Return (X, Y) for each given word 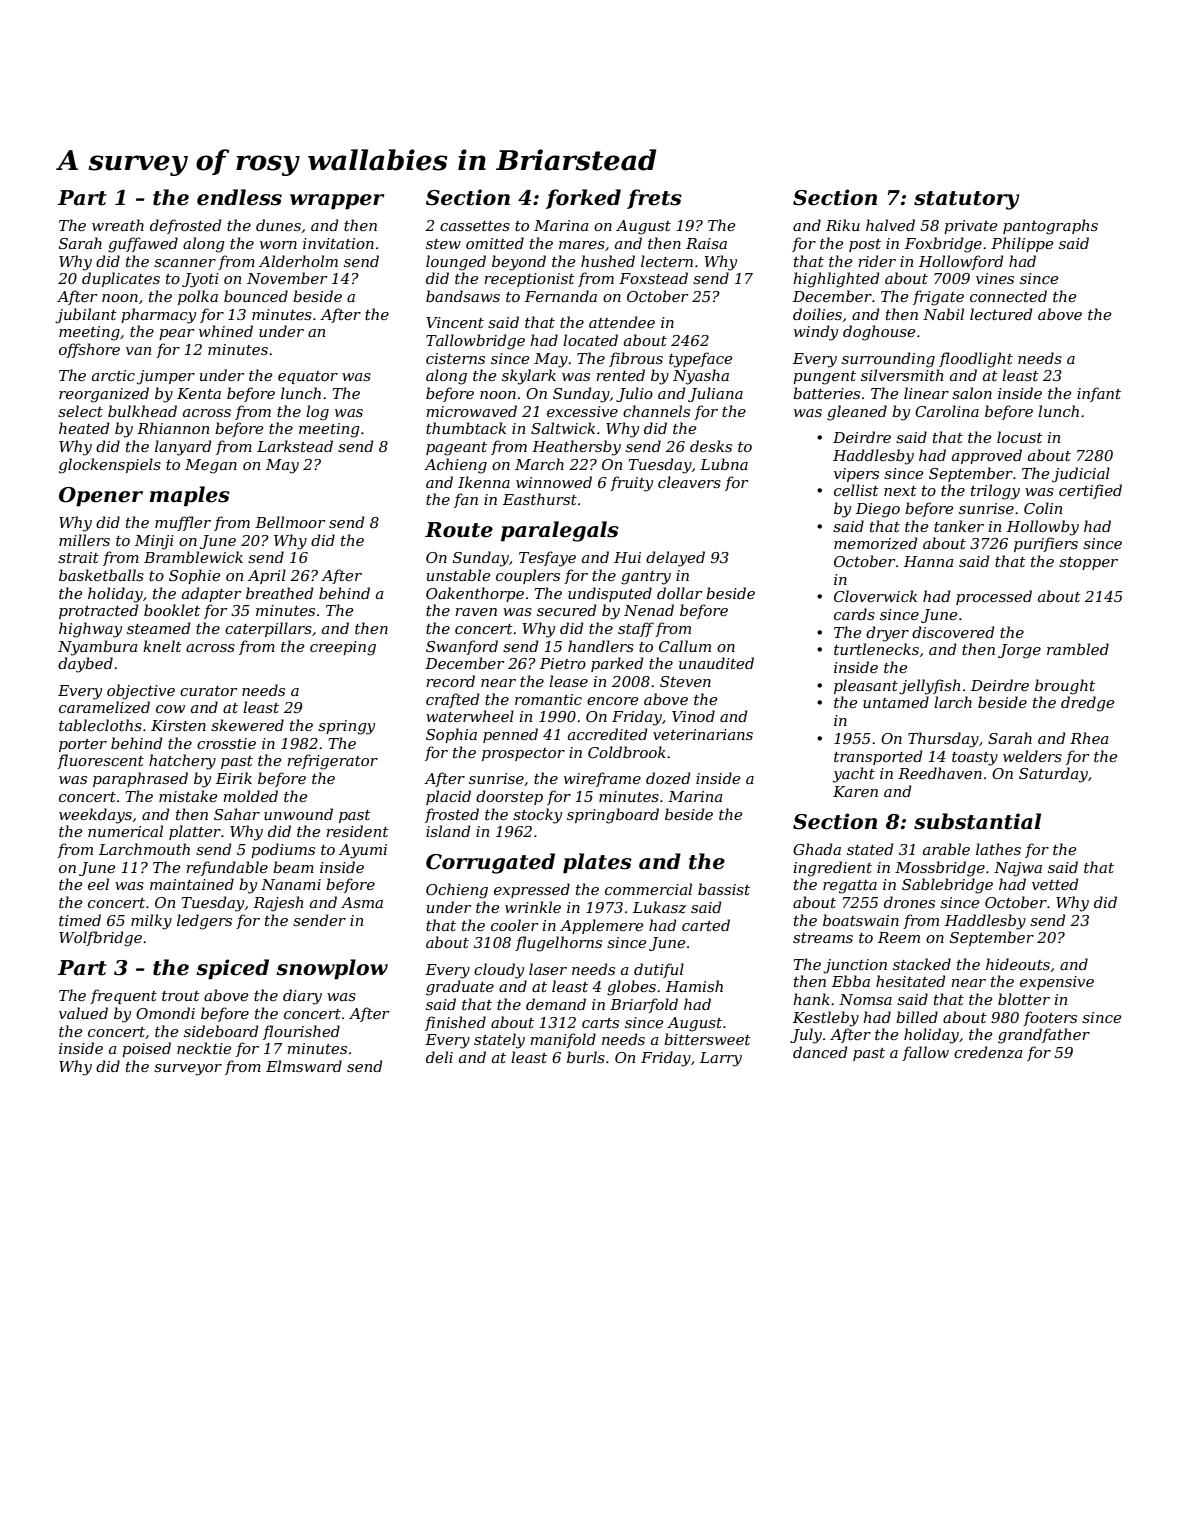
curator (208, 691)
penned (510, 735)
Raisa (706, 243)
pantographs (1050, 227)
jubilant (86, 316)
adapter (211, 594)
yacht (854, 775)
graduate (460, 988)
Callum (685, 646)
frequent (123, 996)
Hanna (928, 561)
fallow (925, 1053)
